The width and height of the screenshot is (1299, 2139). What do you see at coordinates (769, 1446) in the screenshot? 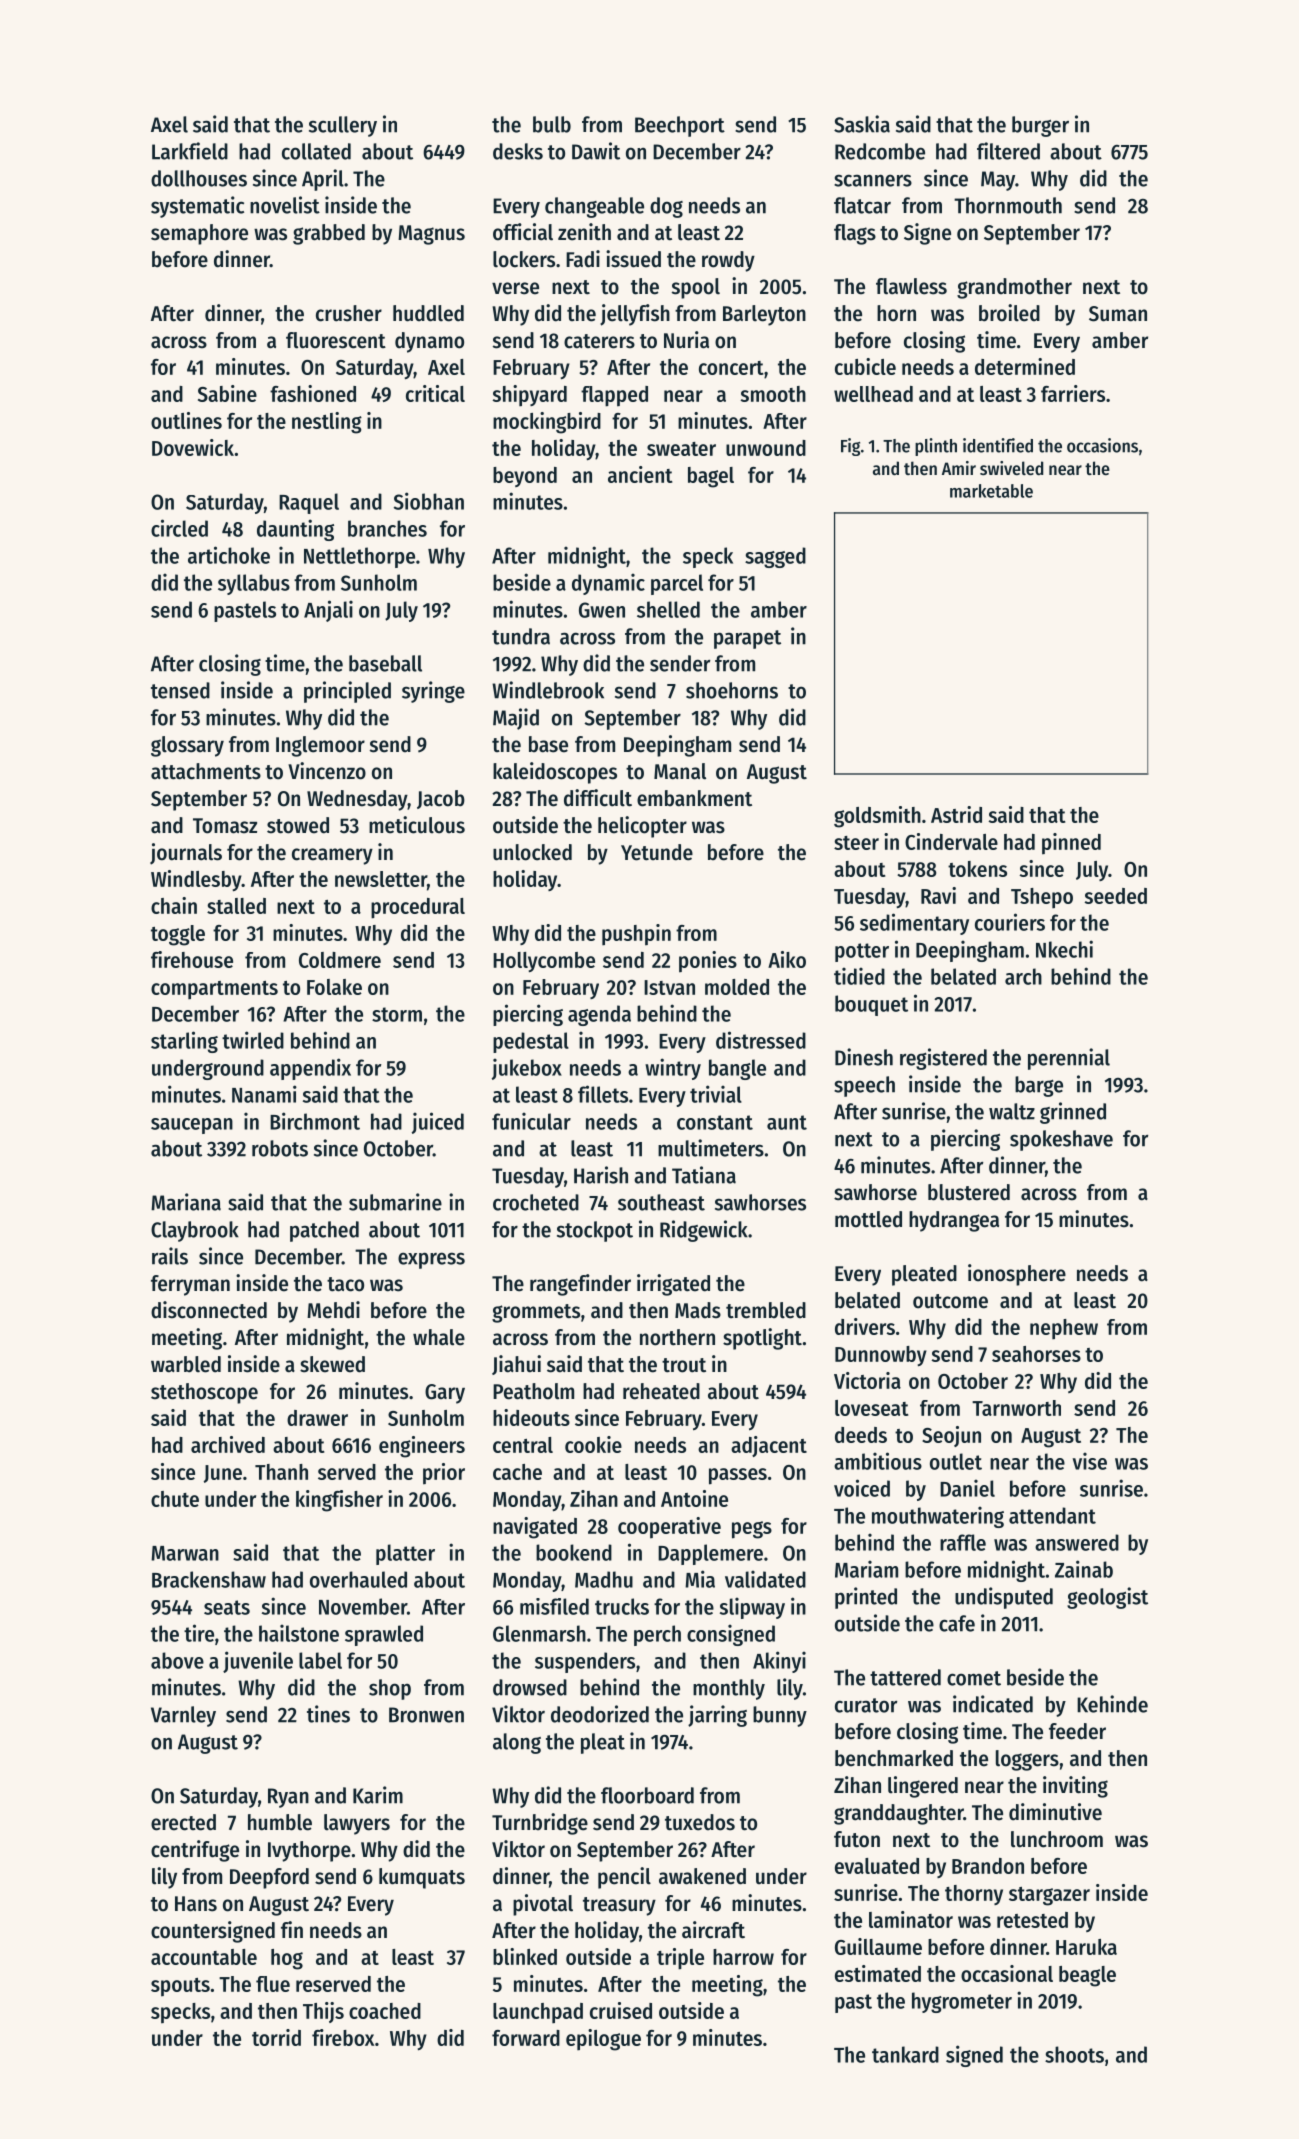
I see `adjacent` at bounding box center [769, 1446].
